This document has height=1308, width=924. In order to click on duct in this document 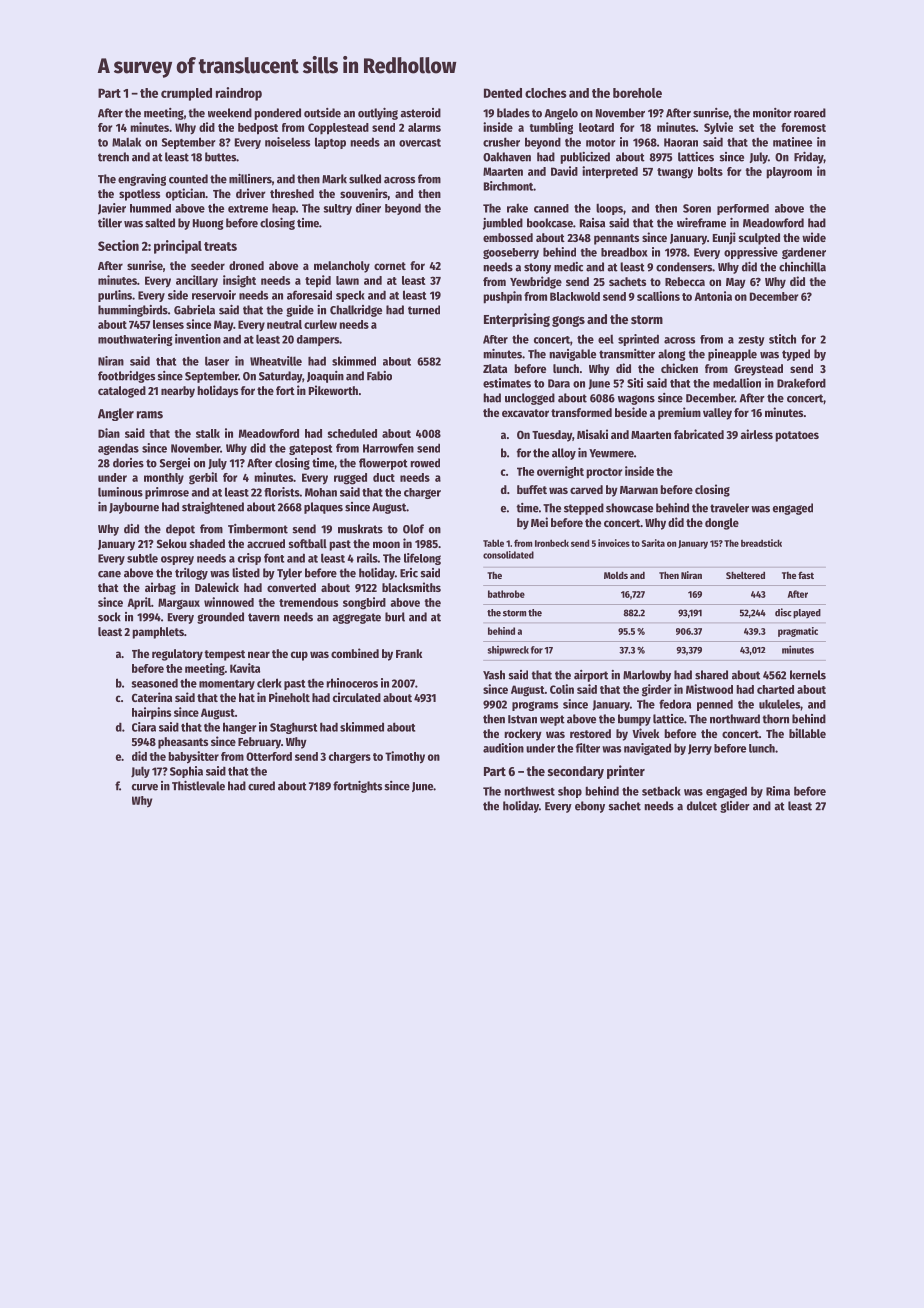, I will do `click(384, 477)`.
